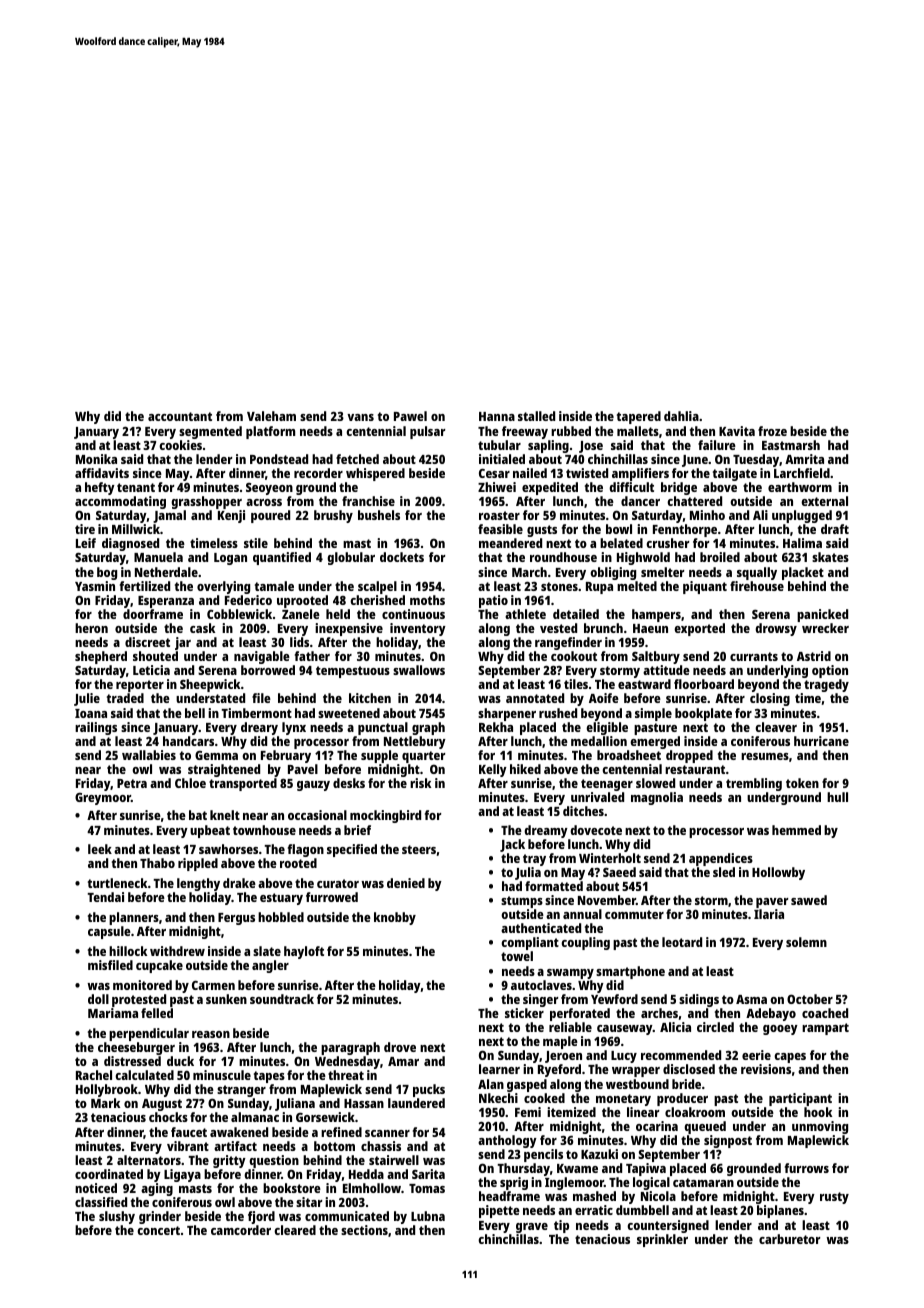 Image resolution: width=924 pixels, height=1308 pixels. I want to click on participant, so click(800, 1099).
